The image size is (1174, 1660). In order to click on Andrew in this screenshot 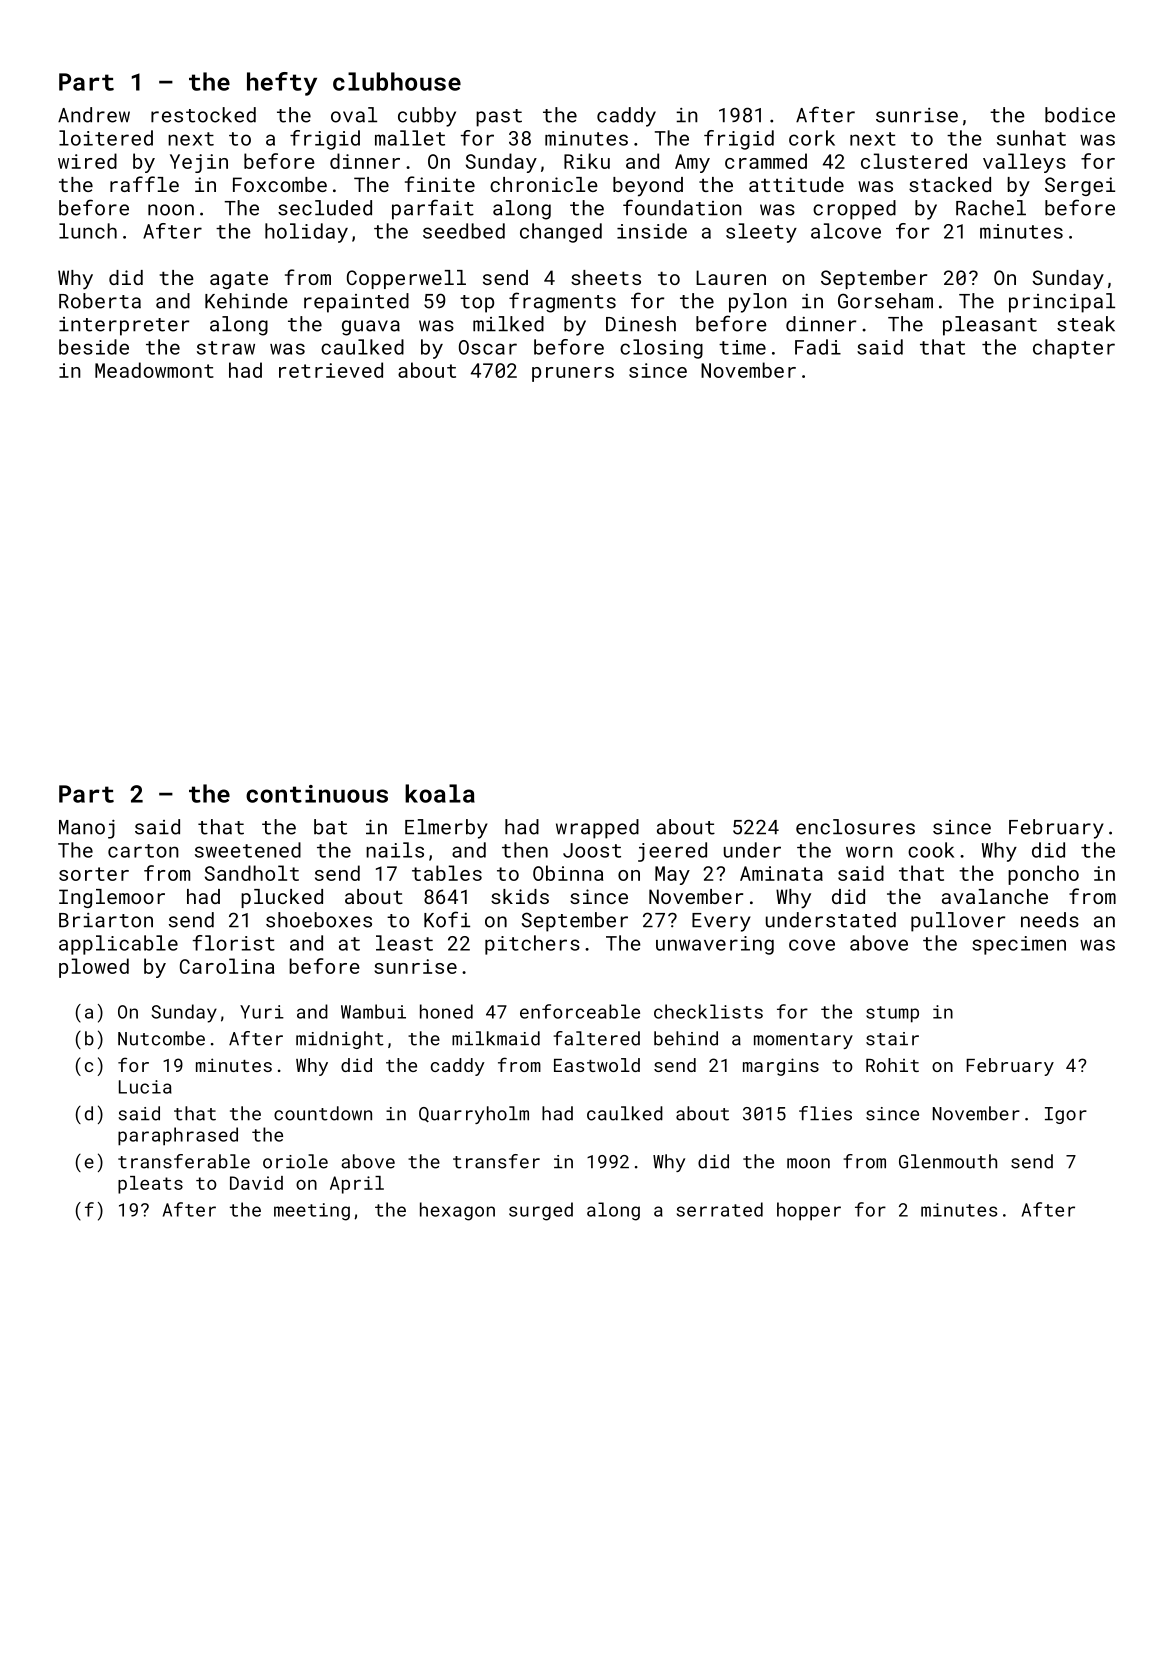, I will do `click(94, 115)`.
